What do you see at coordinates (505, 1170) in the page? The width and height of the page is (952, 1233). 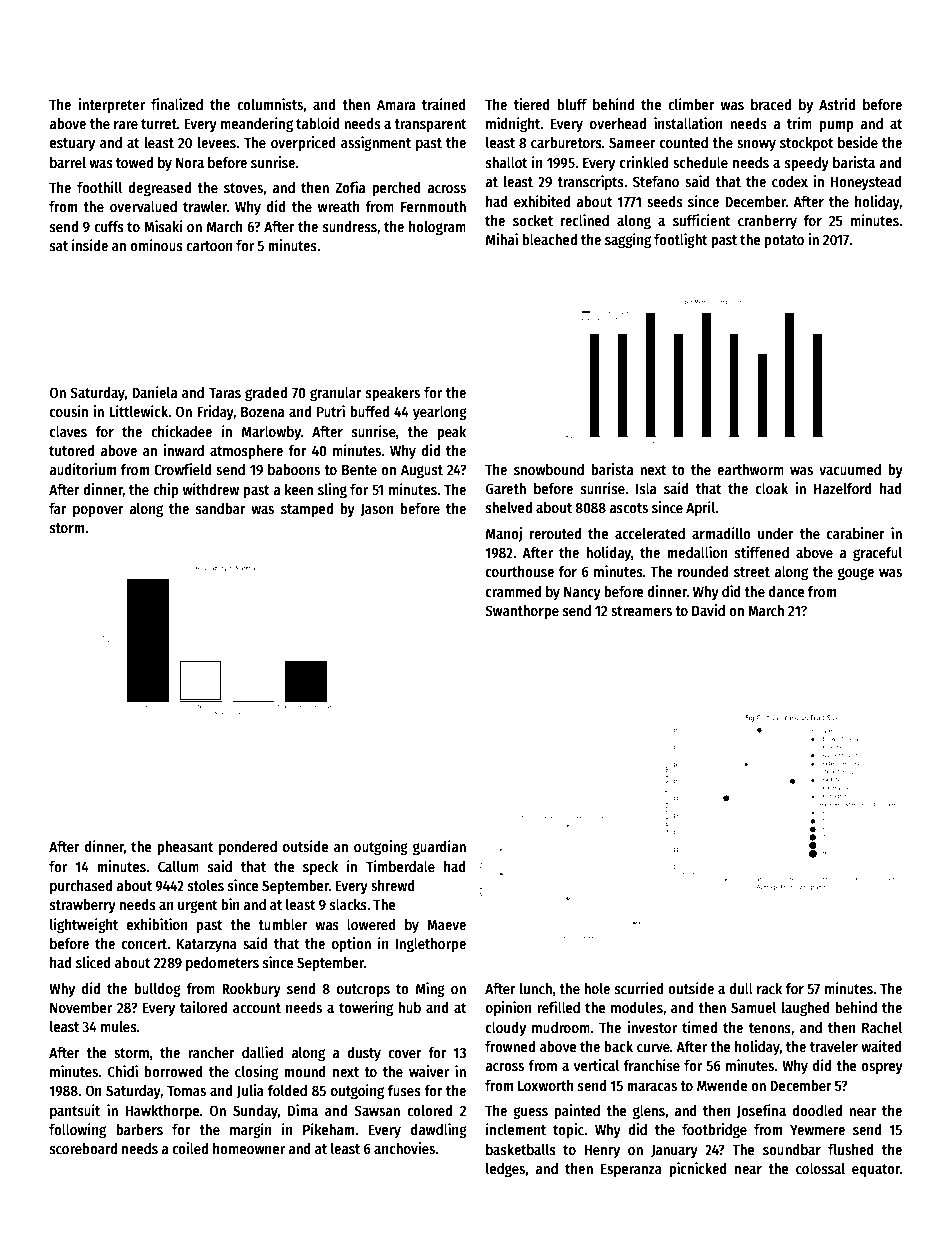 I see `ledges` at bounding box center [505, 1170].
